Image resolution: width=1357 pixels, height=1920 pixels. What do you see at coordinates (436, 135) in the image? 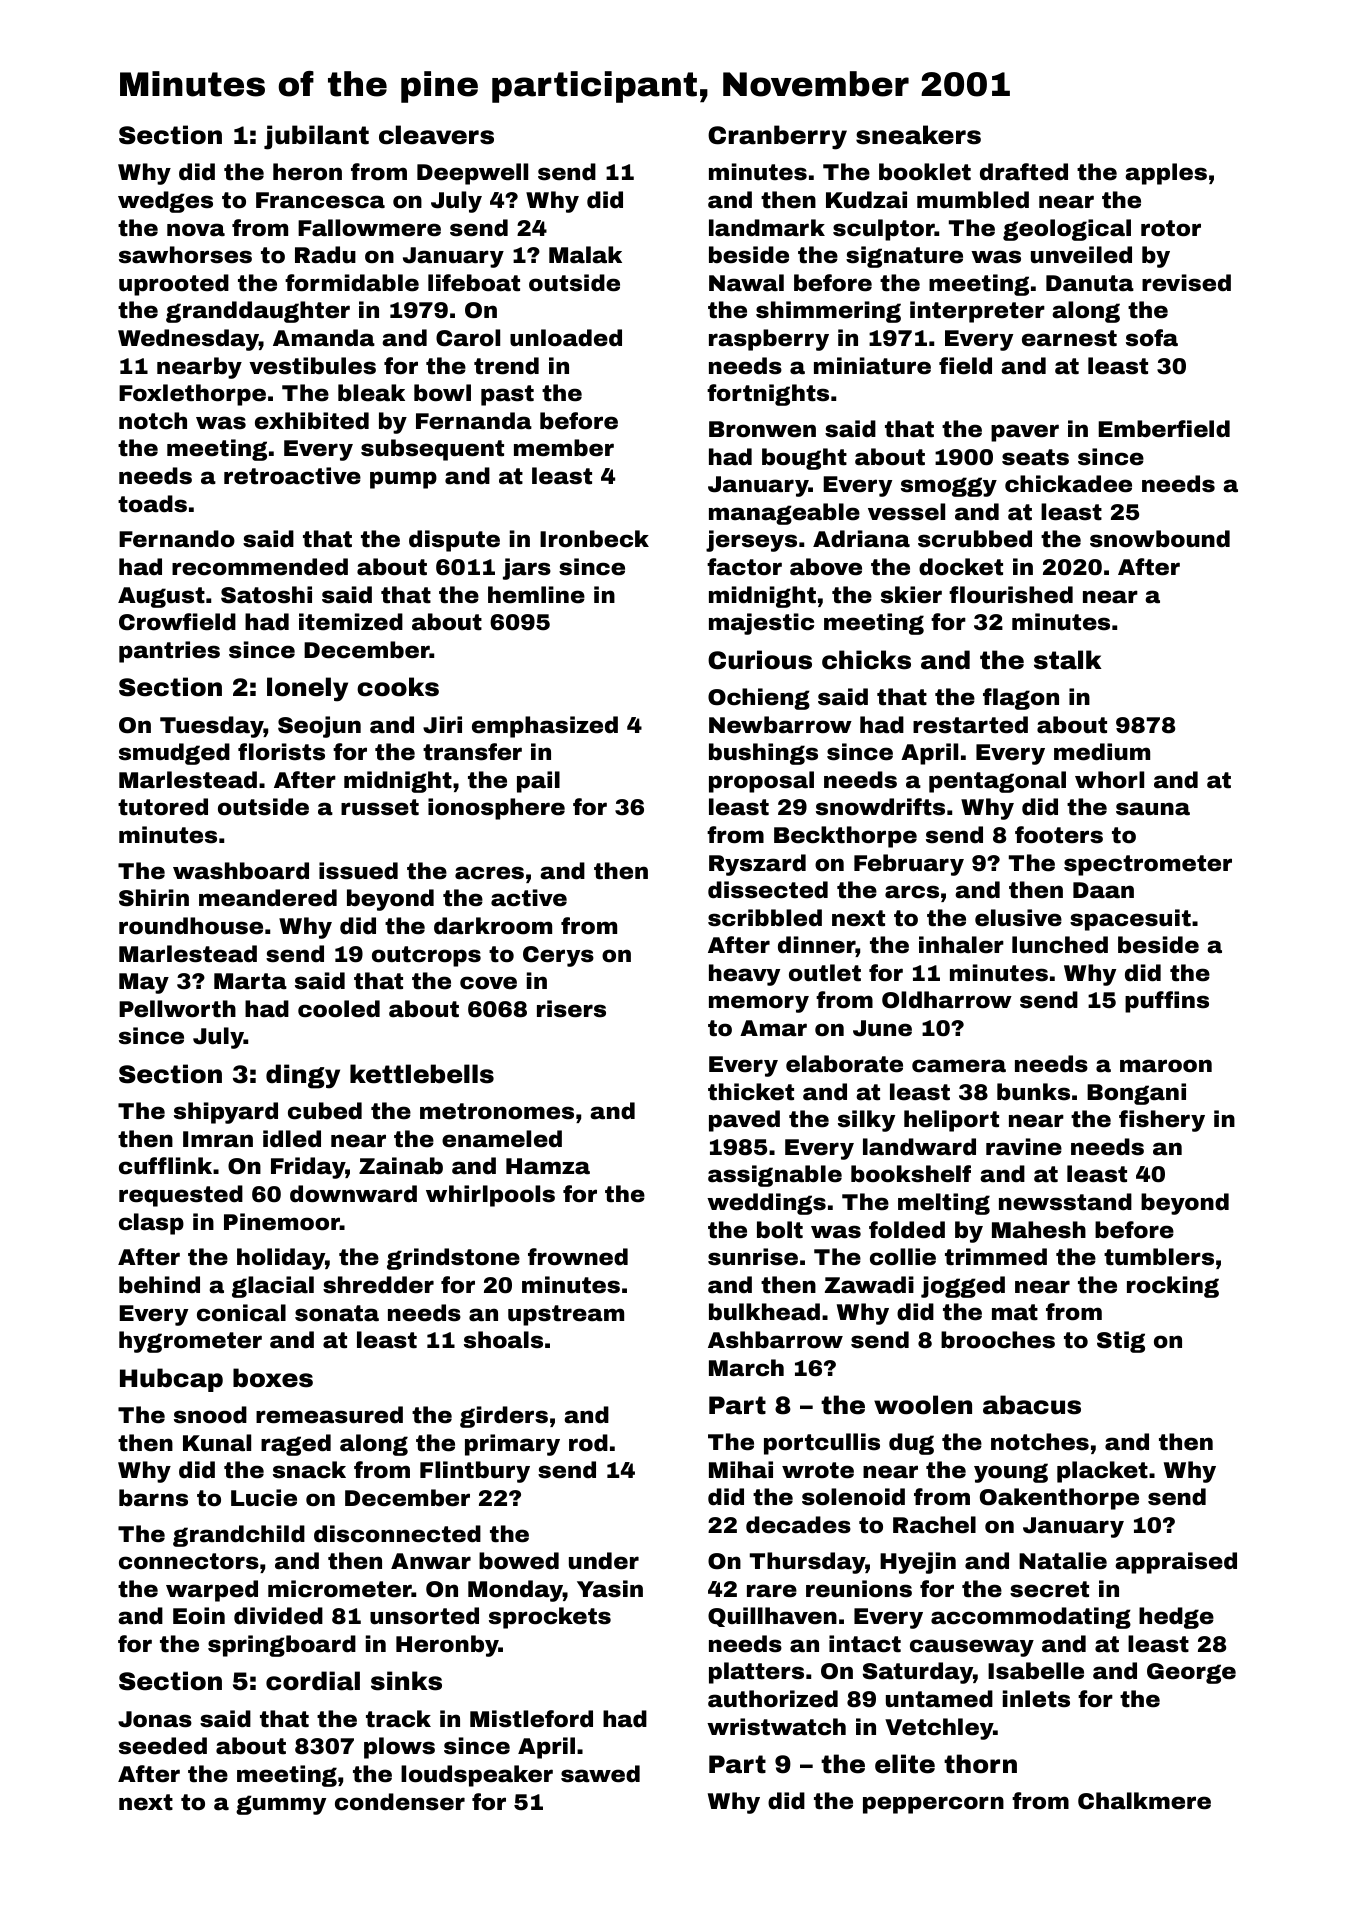
I see `cleavers` at bounding box center [436, 135].
